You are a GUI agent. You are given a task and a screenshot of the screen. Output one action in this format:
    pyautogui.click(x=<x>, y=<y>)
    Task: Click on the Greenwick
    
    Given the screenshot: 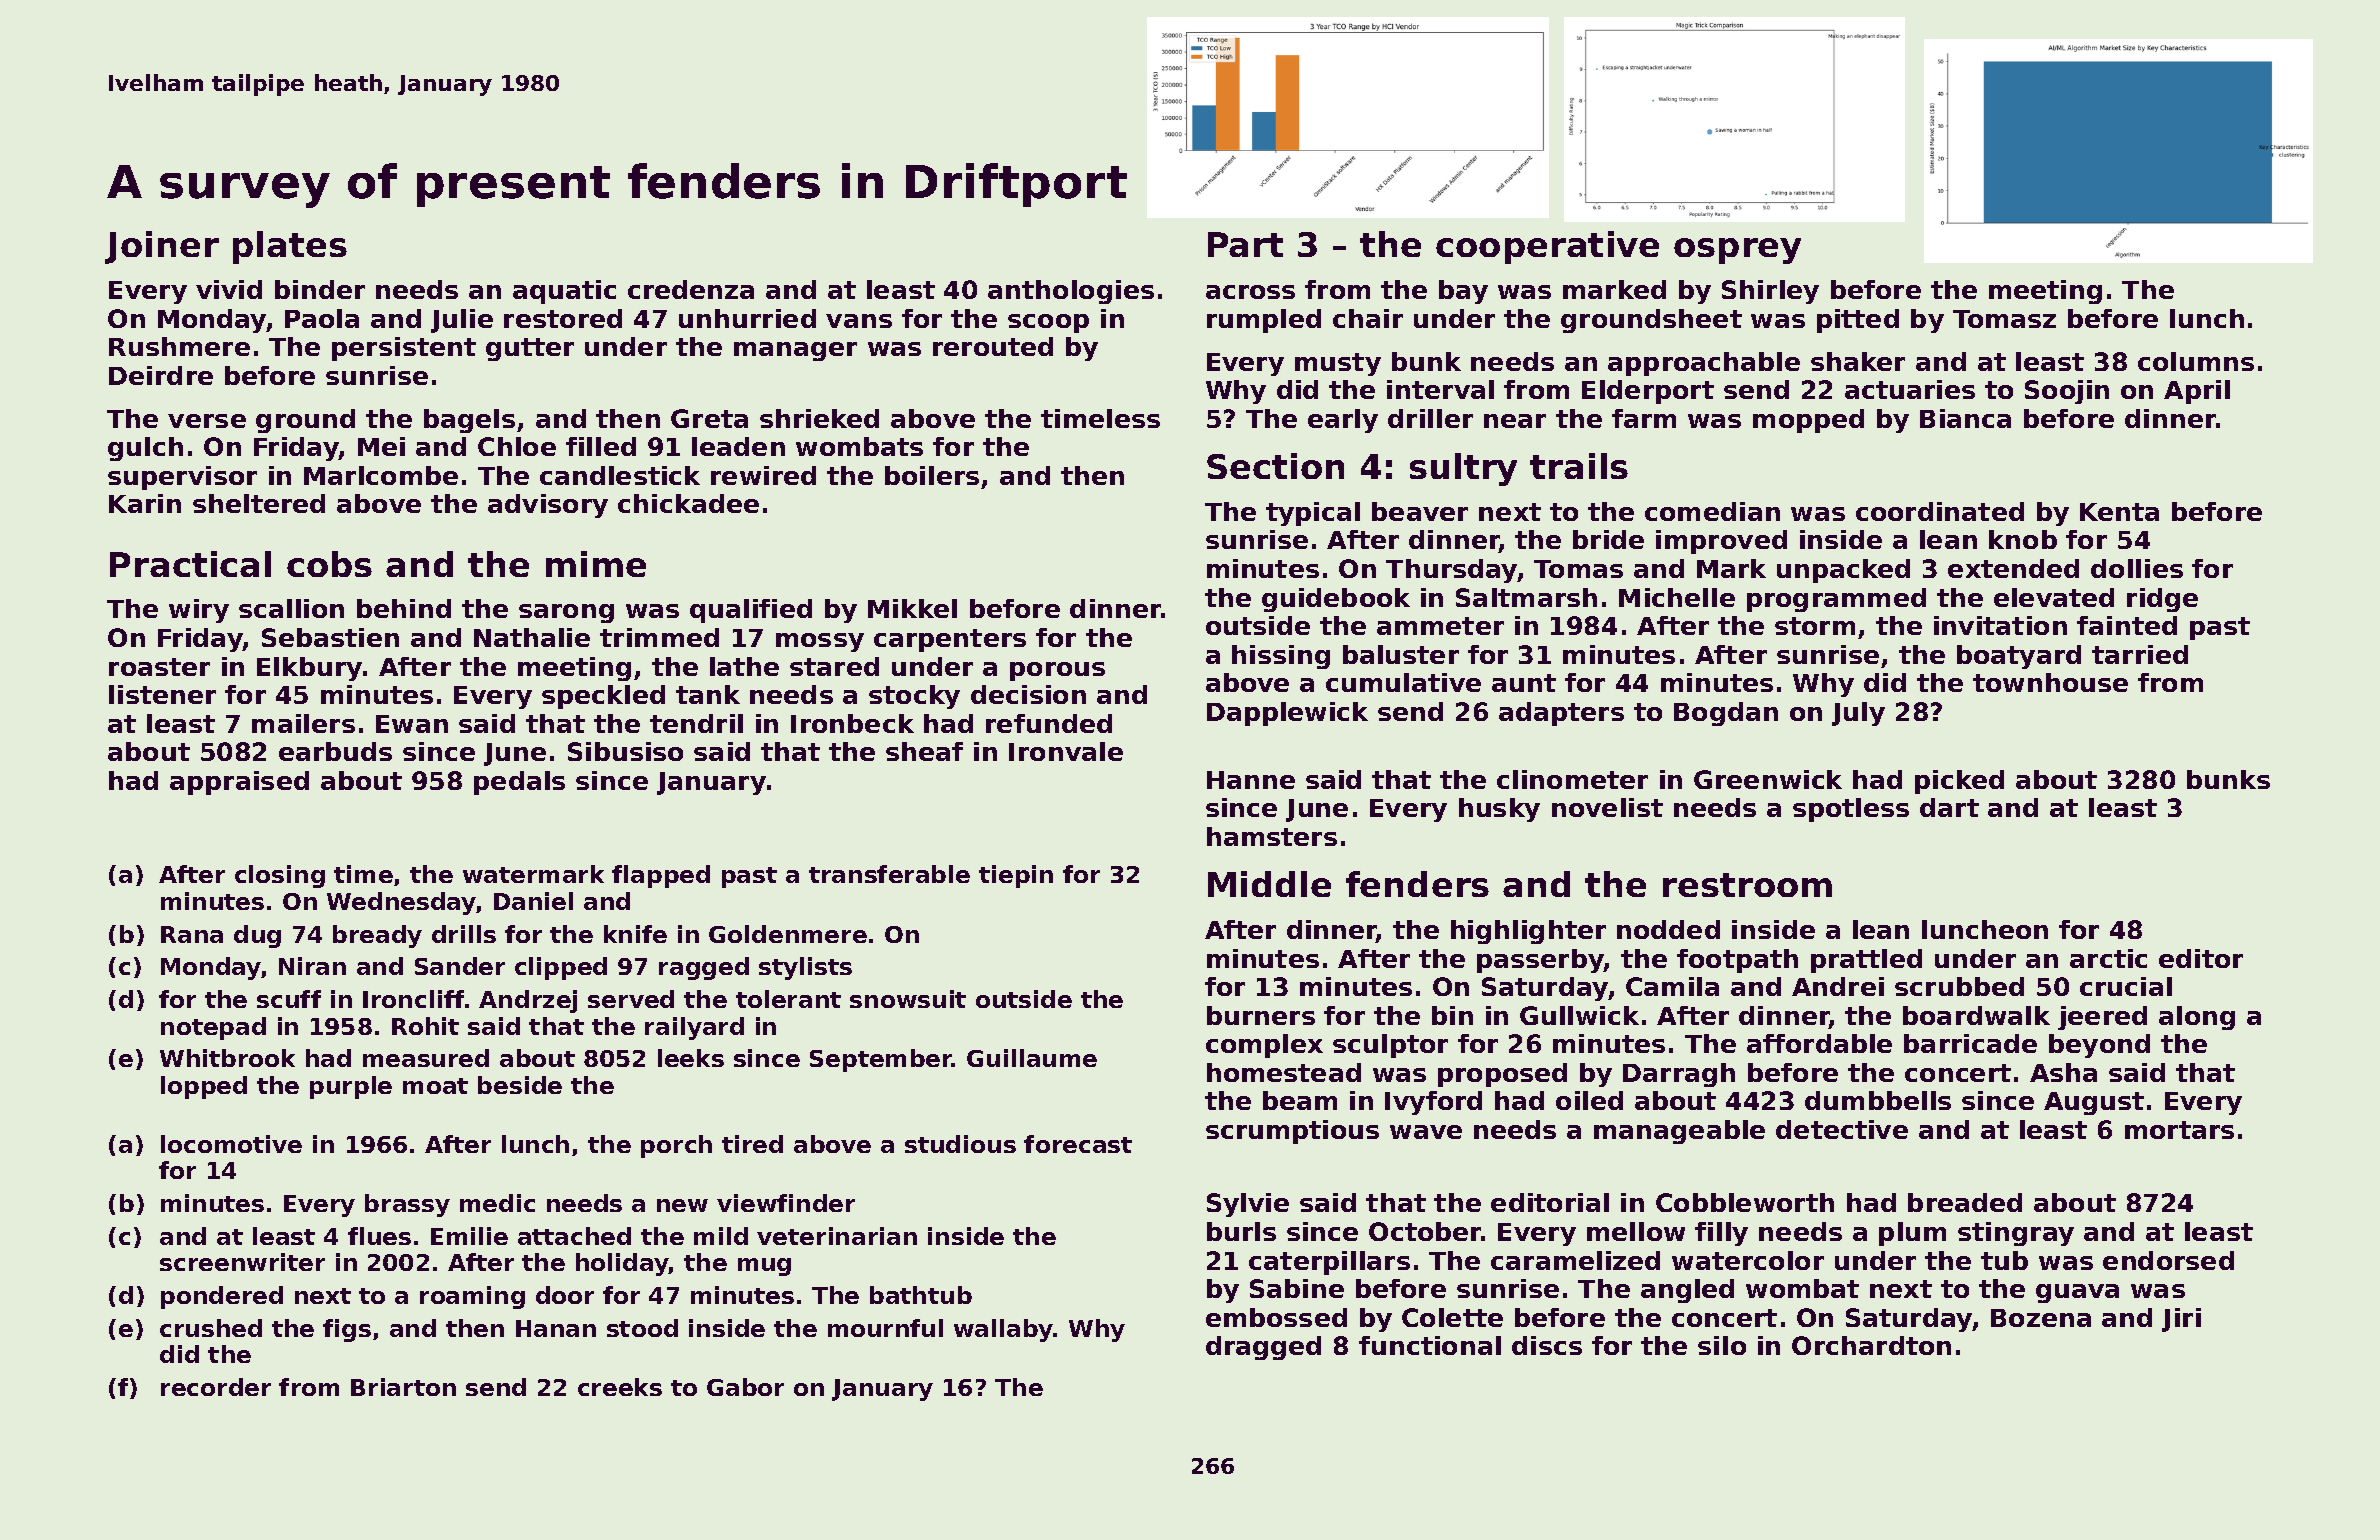 What is the action you would take?
    pyautogui.click(x=1768, y=779)
